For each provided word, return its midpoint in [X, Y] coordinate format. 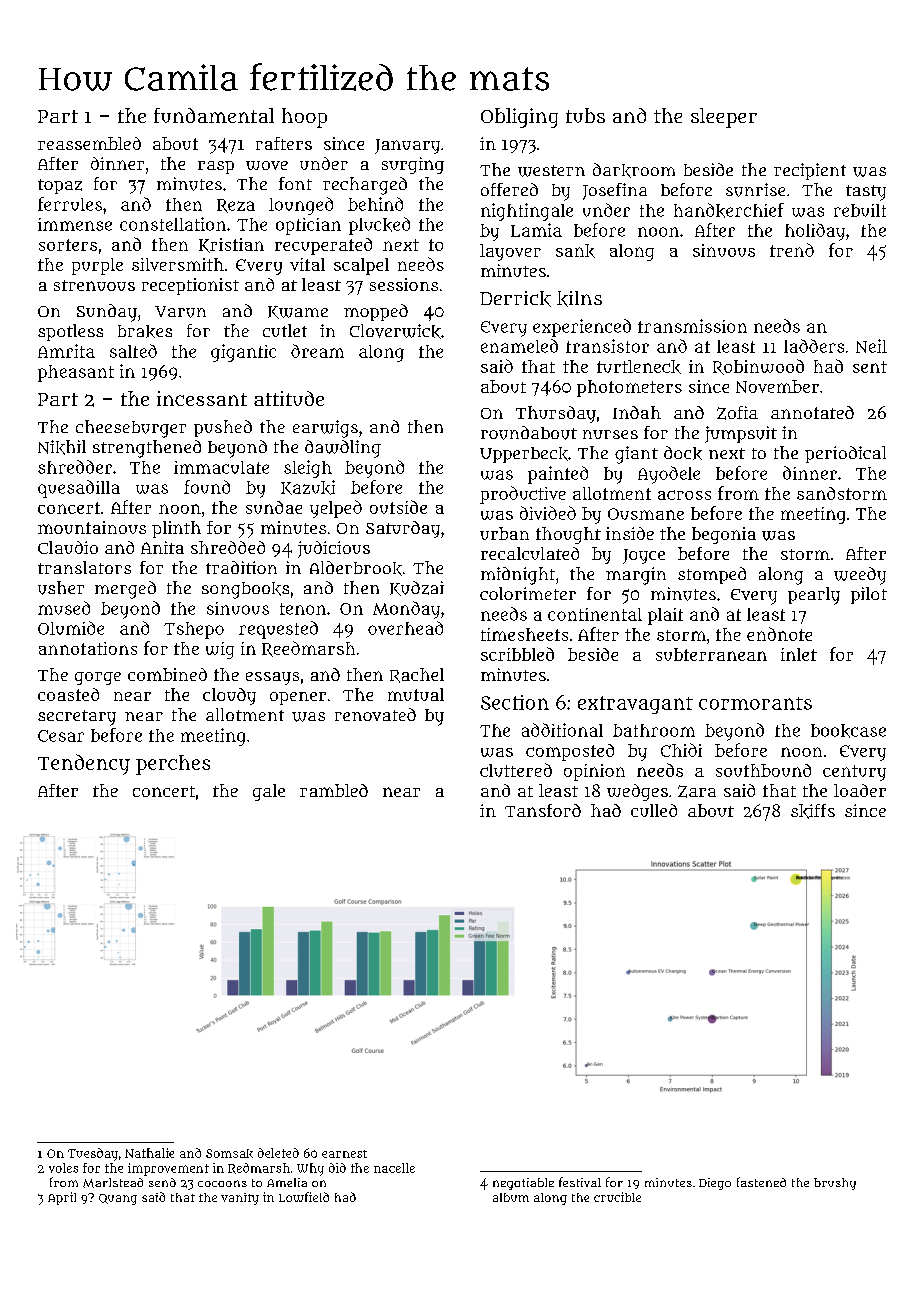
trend [792, 250]
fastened [761, 1182]
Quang [118, 1199]
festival [580, 1182]
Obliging [519, 118]
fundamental [214, 115]
